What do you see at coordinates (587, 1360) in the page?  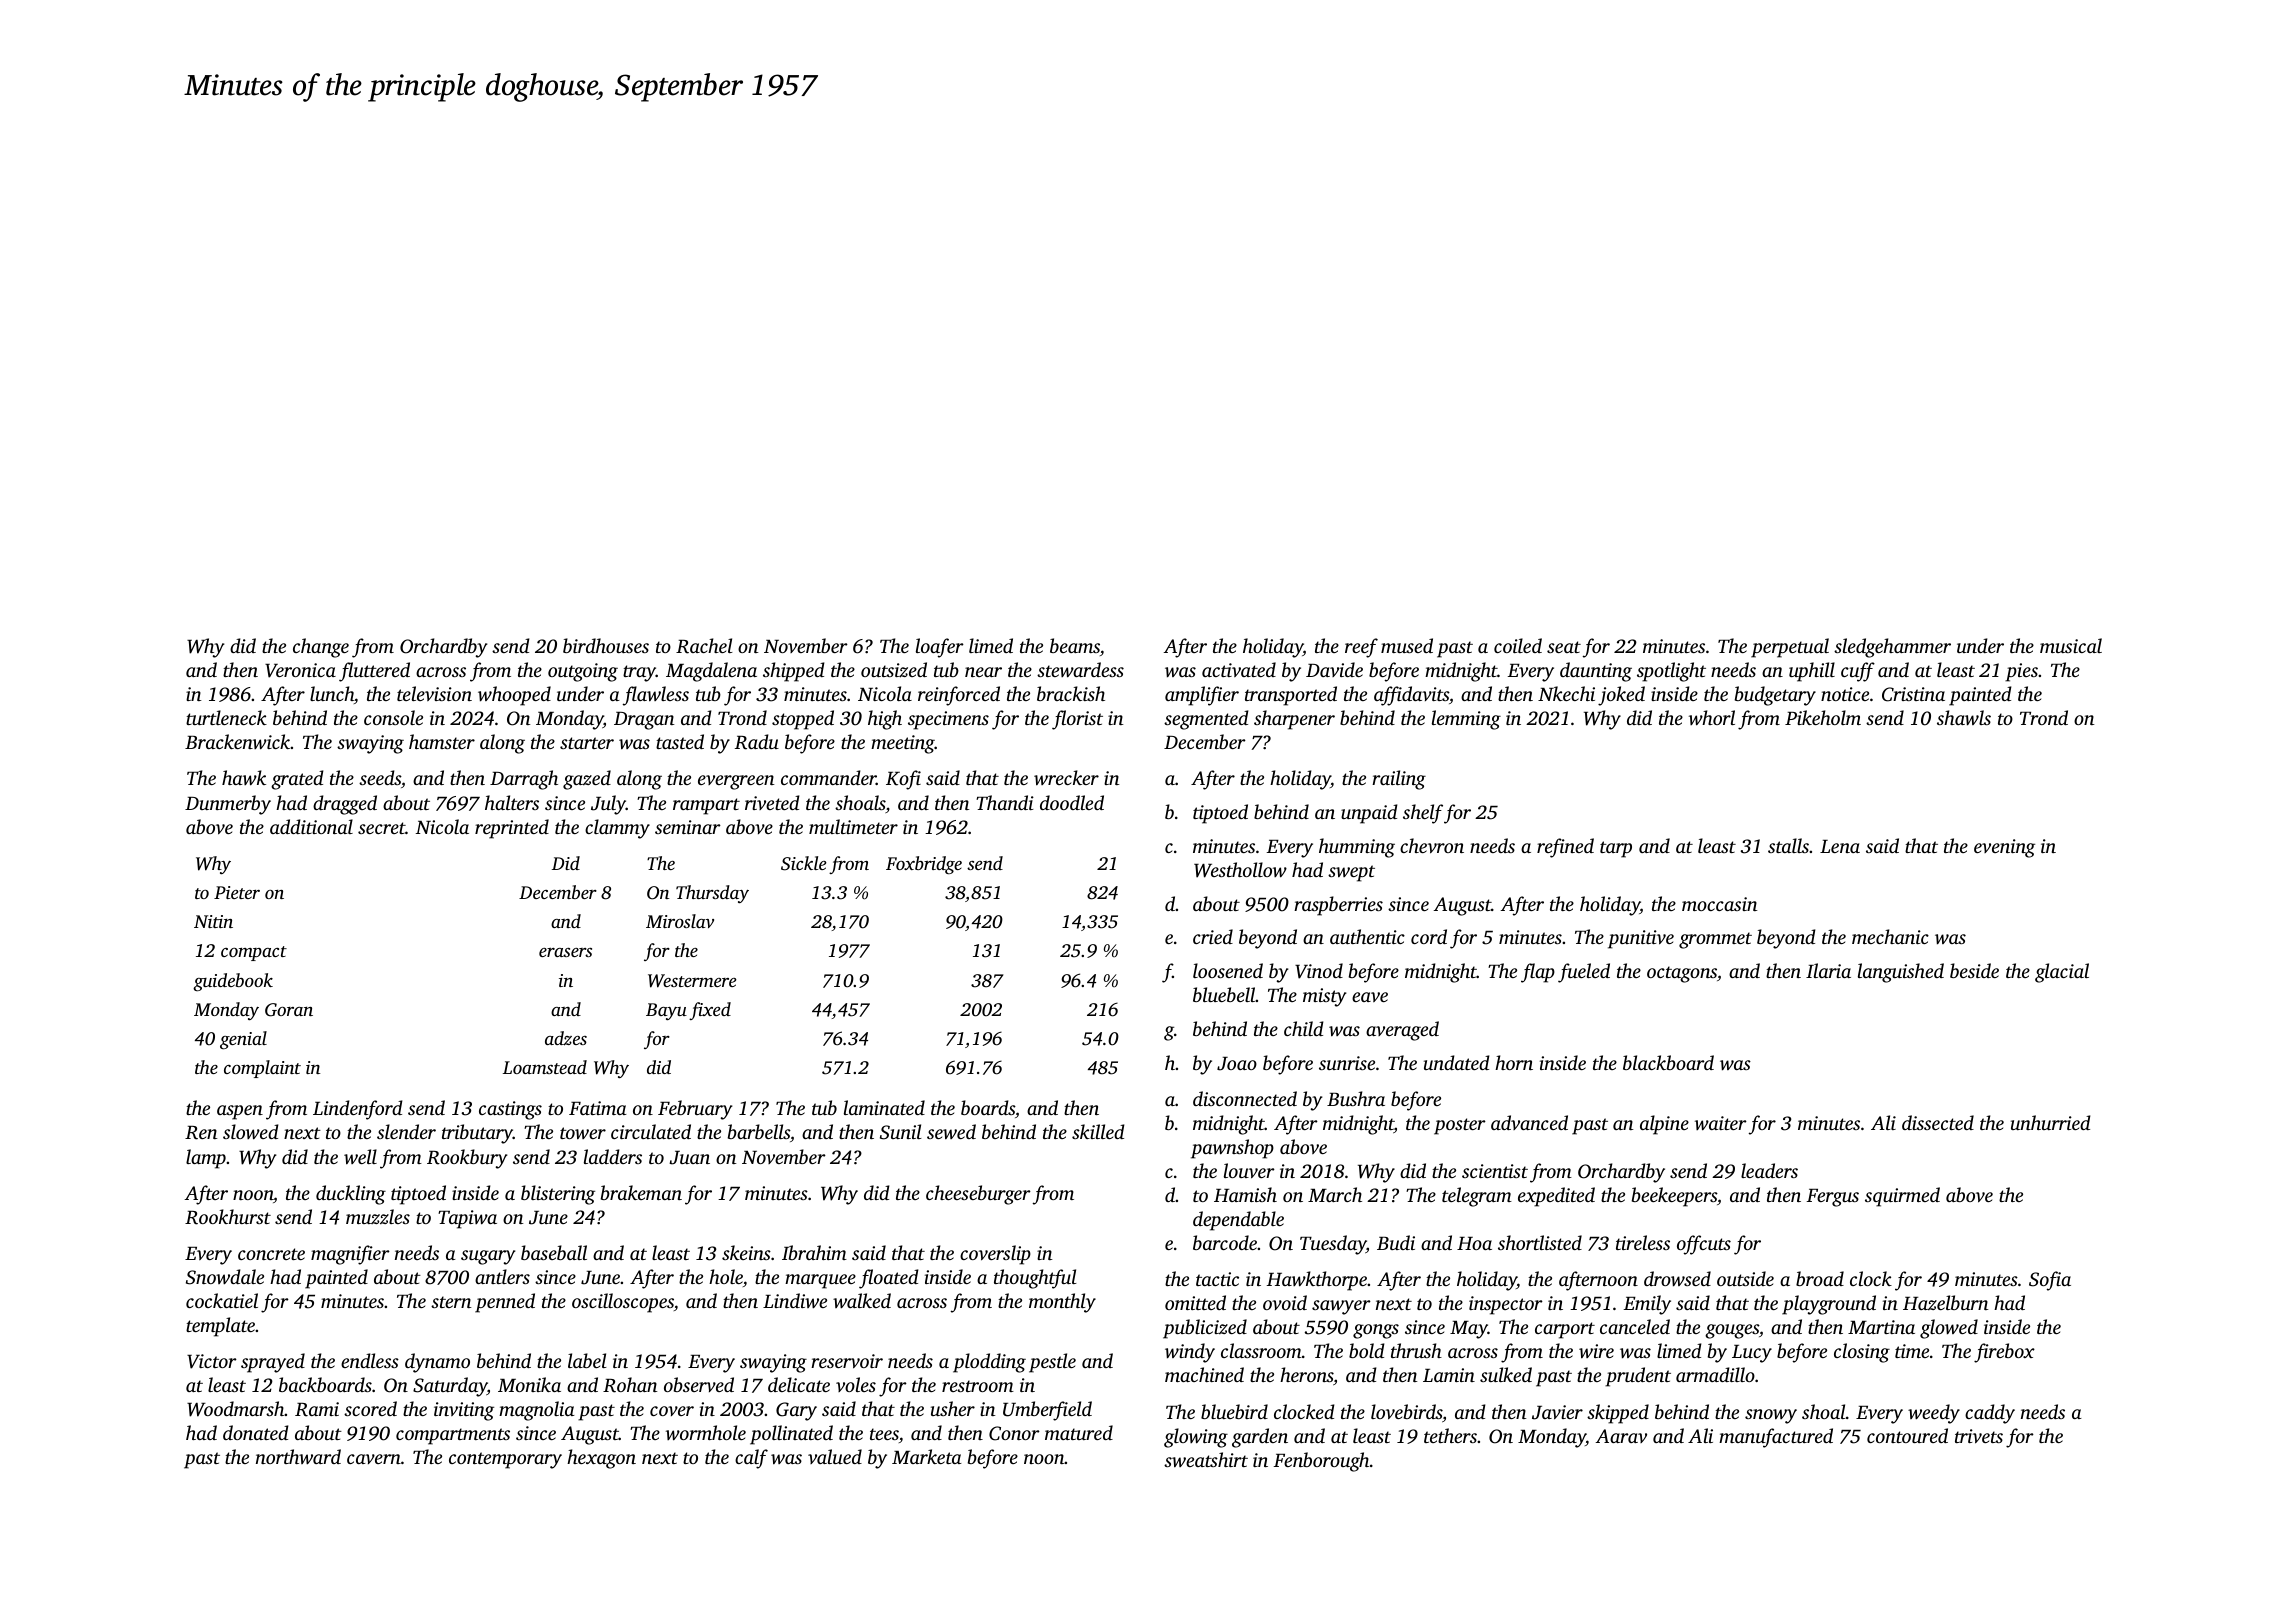 I see `label` at bounding box center [587, 1360].
